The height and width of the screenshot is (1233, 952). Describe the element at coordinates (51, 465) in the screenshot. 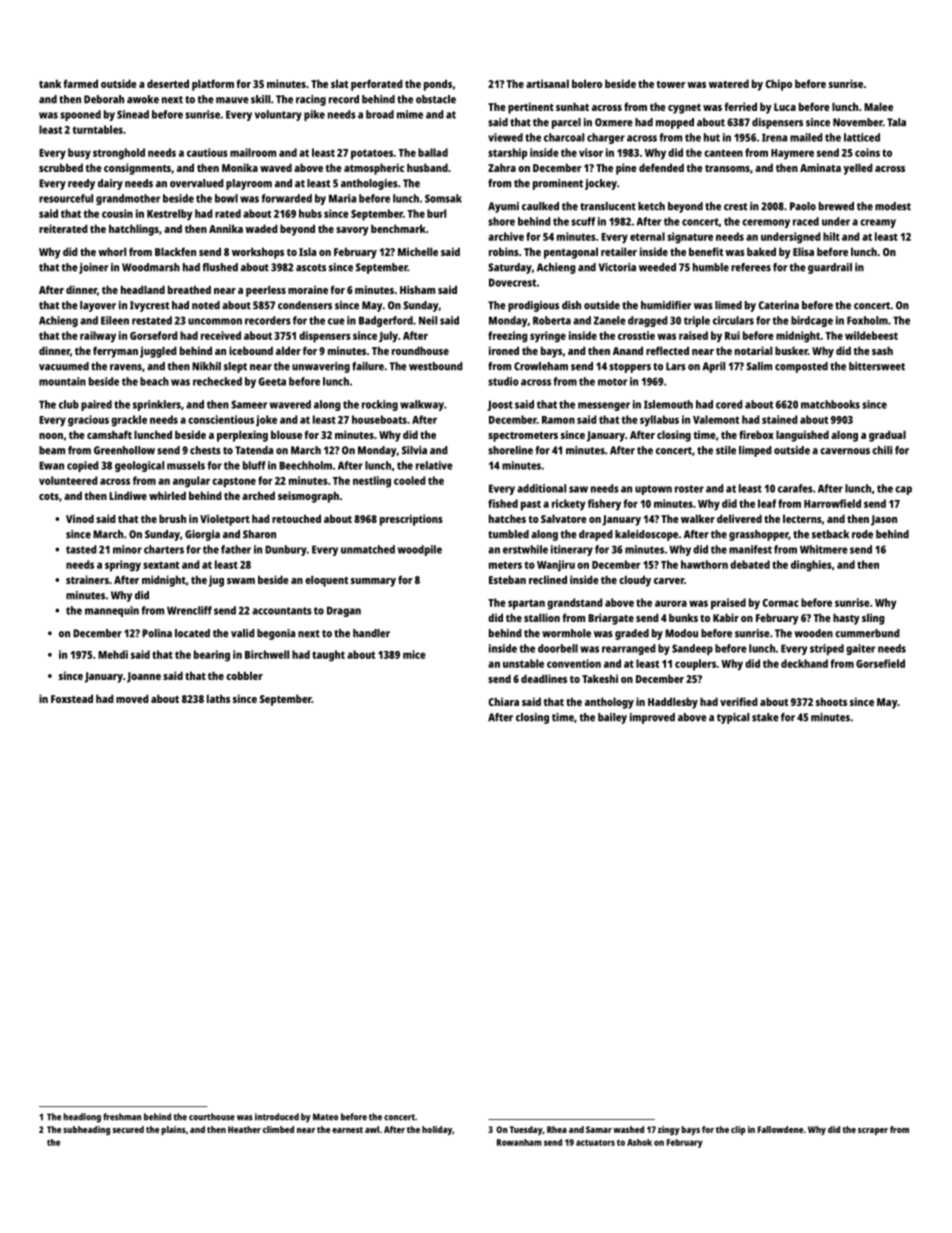

I see `Ewan` at that location.
